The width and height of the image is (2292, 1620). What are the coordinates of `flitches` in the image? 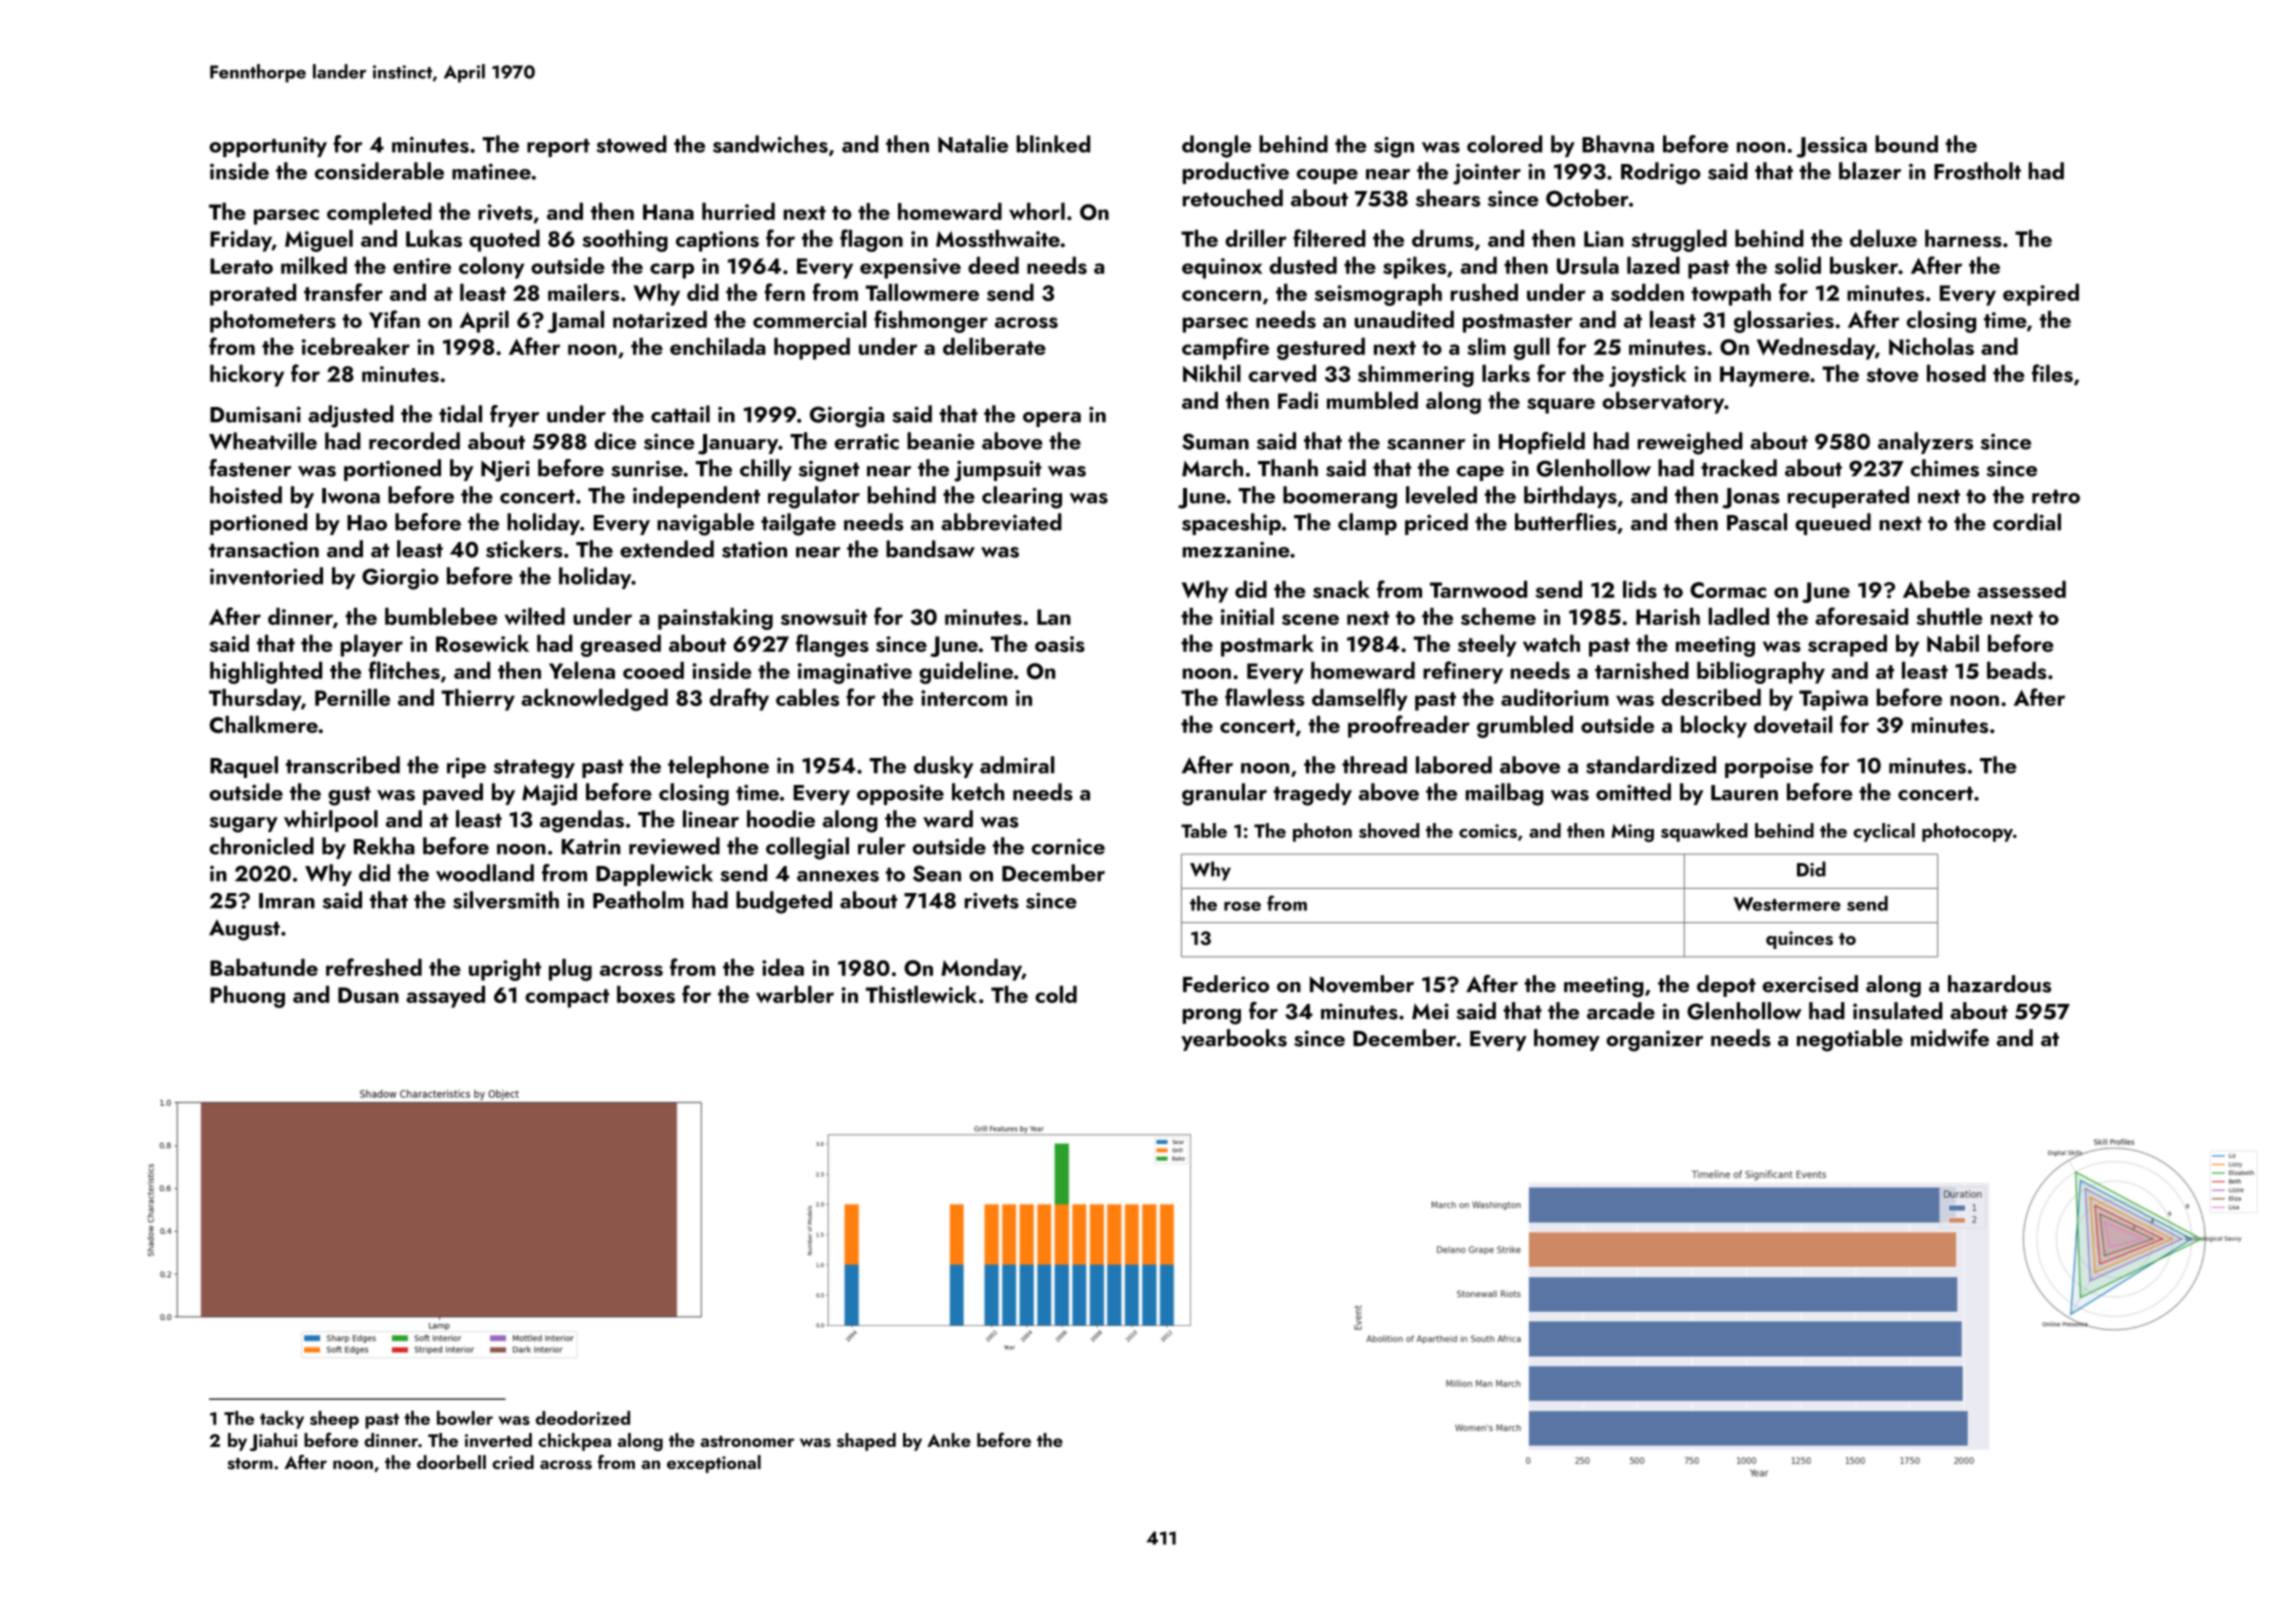 It's located at (404, 670).
